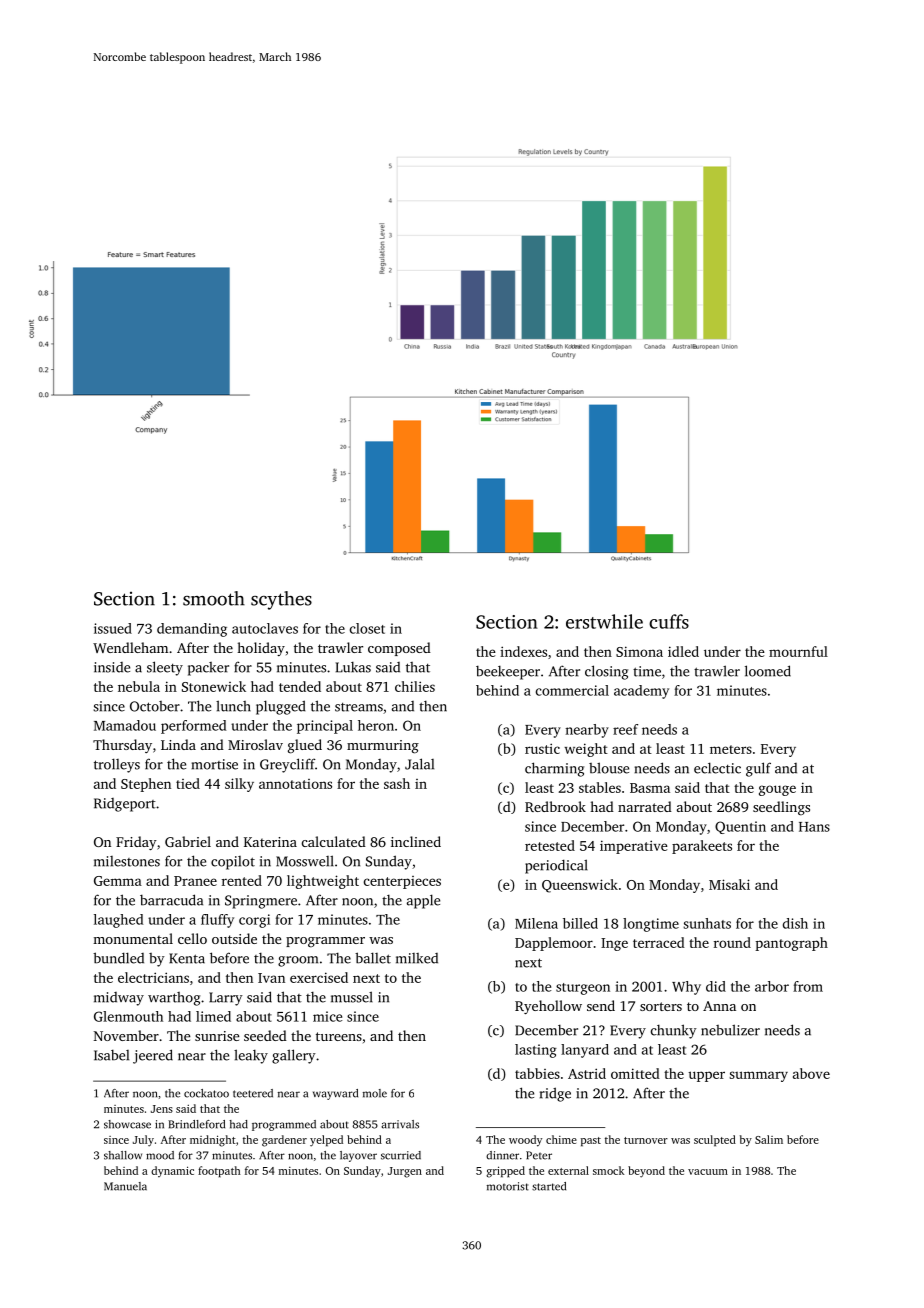 The width and height of the image is (924, 1308). I want to click on cuffs, so click(669, 621).
